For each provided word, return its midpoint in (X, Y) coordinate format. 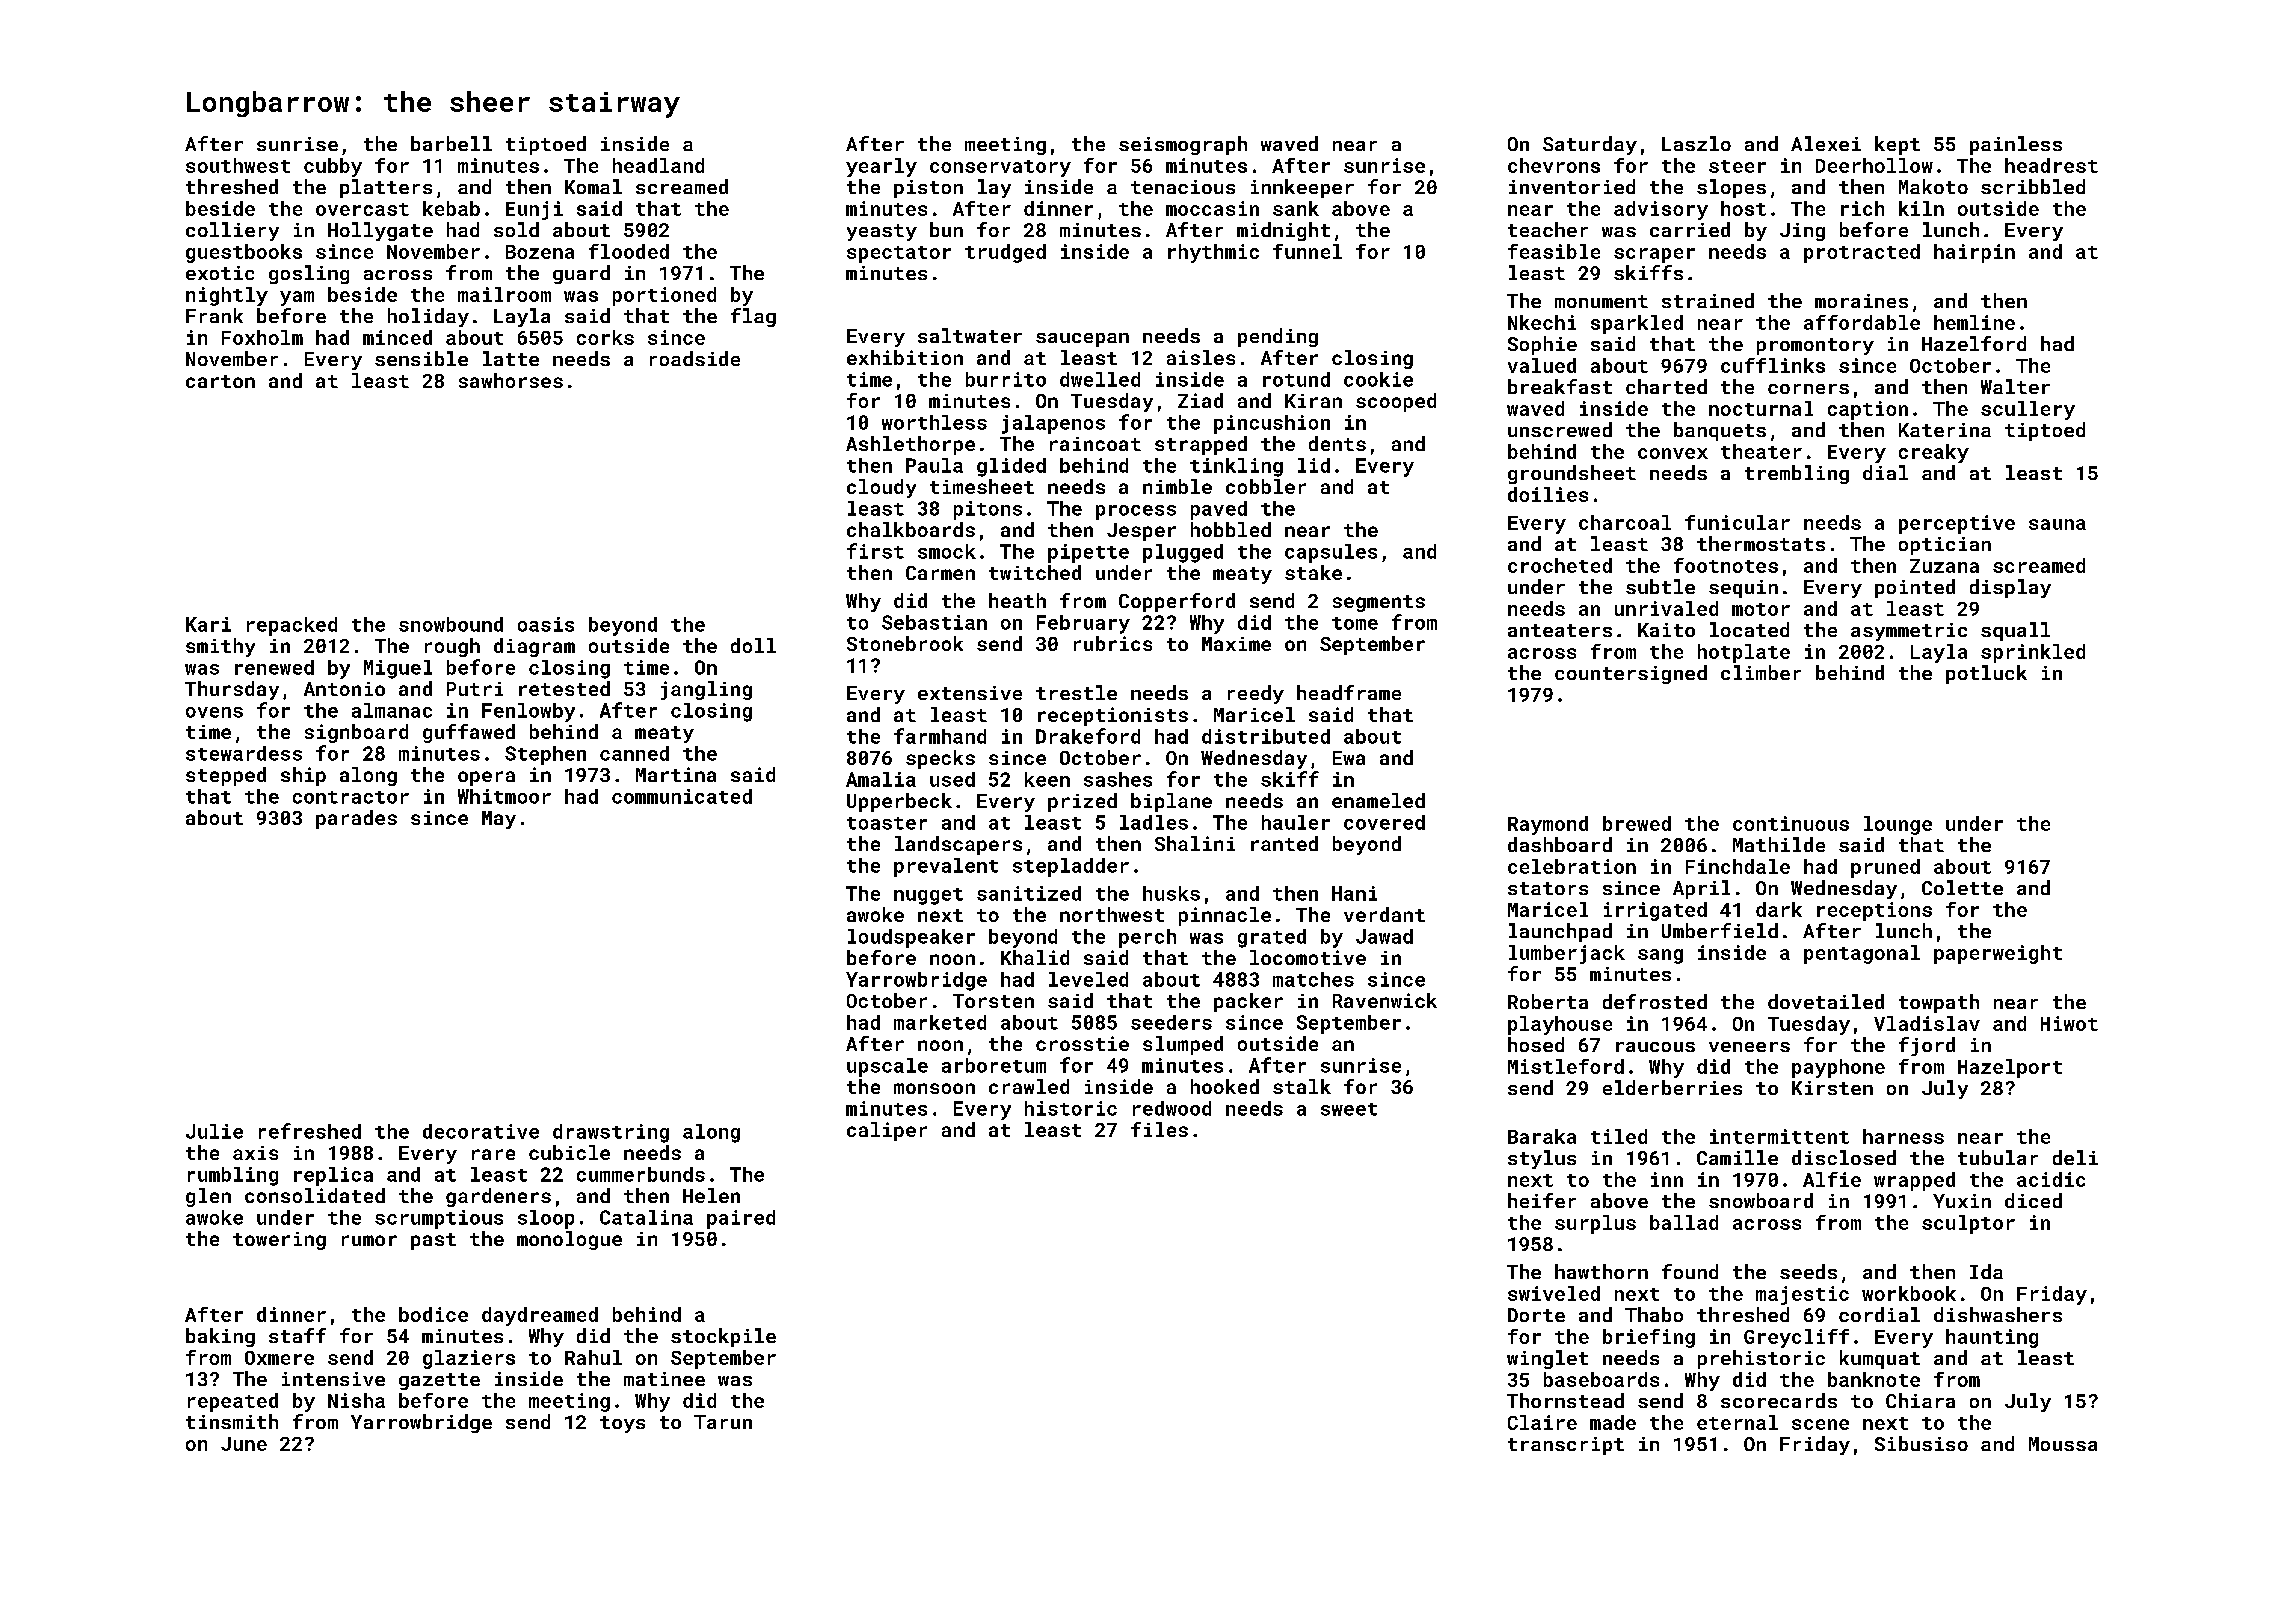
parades (356, 819)
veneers (1749, 1047)
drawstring (611, 1133)
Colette (1962, 887)
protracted (1862, 253)
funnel (1307, 251)
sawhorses (511, 380)
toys (622, 1424)
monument (1601, 301)
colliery (232, 231)
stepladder (1071, 867)
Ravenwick (1385, 1000)
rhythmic (1213, 253)
